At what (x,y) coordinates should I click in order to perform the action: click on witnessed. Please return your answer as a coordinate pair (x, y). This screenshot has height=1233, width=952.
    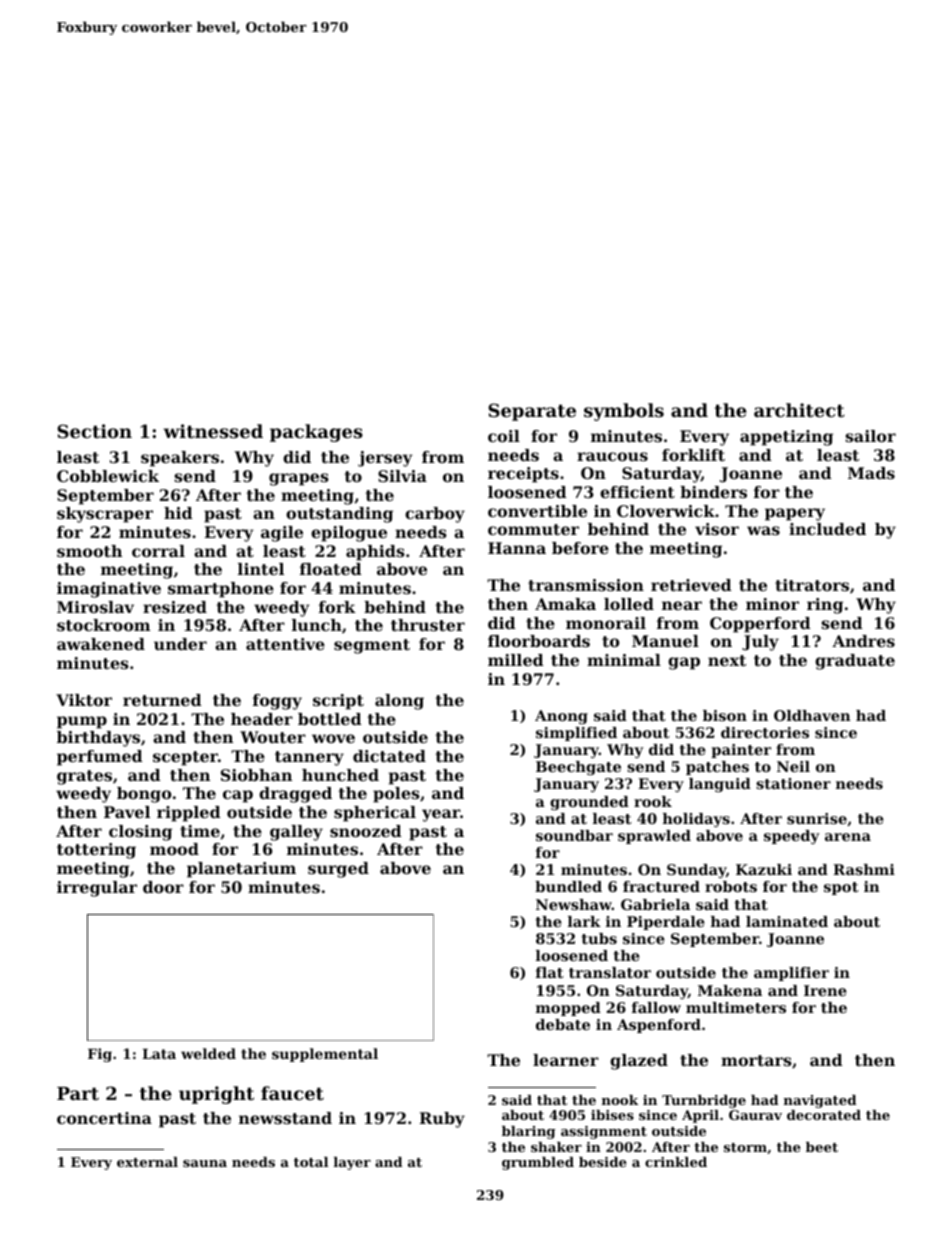
    Looking at the image, I should click on (213, 431).
